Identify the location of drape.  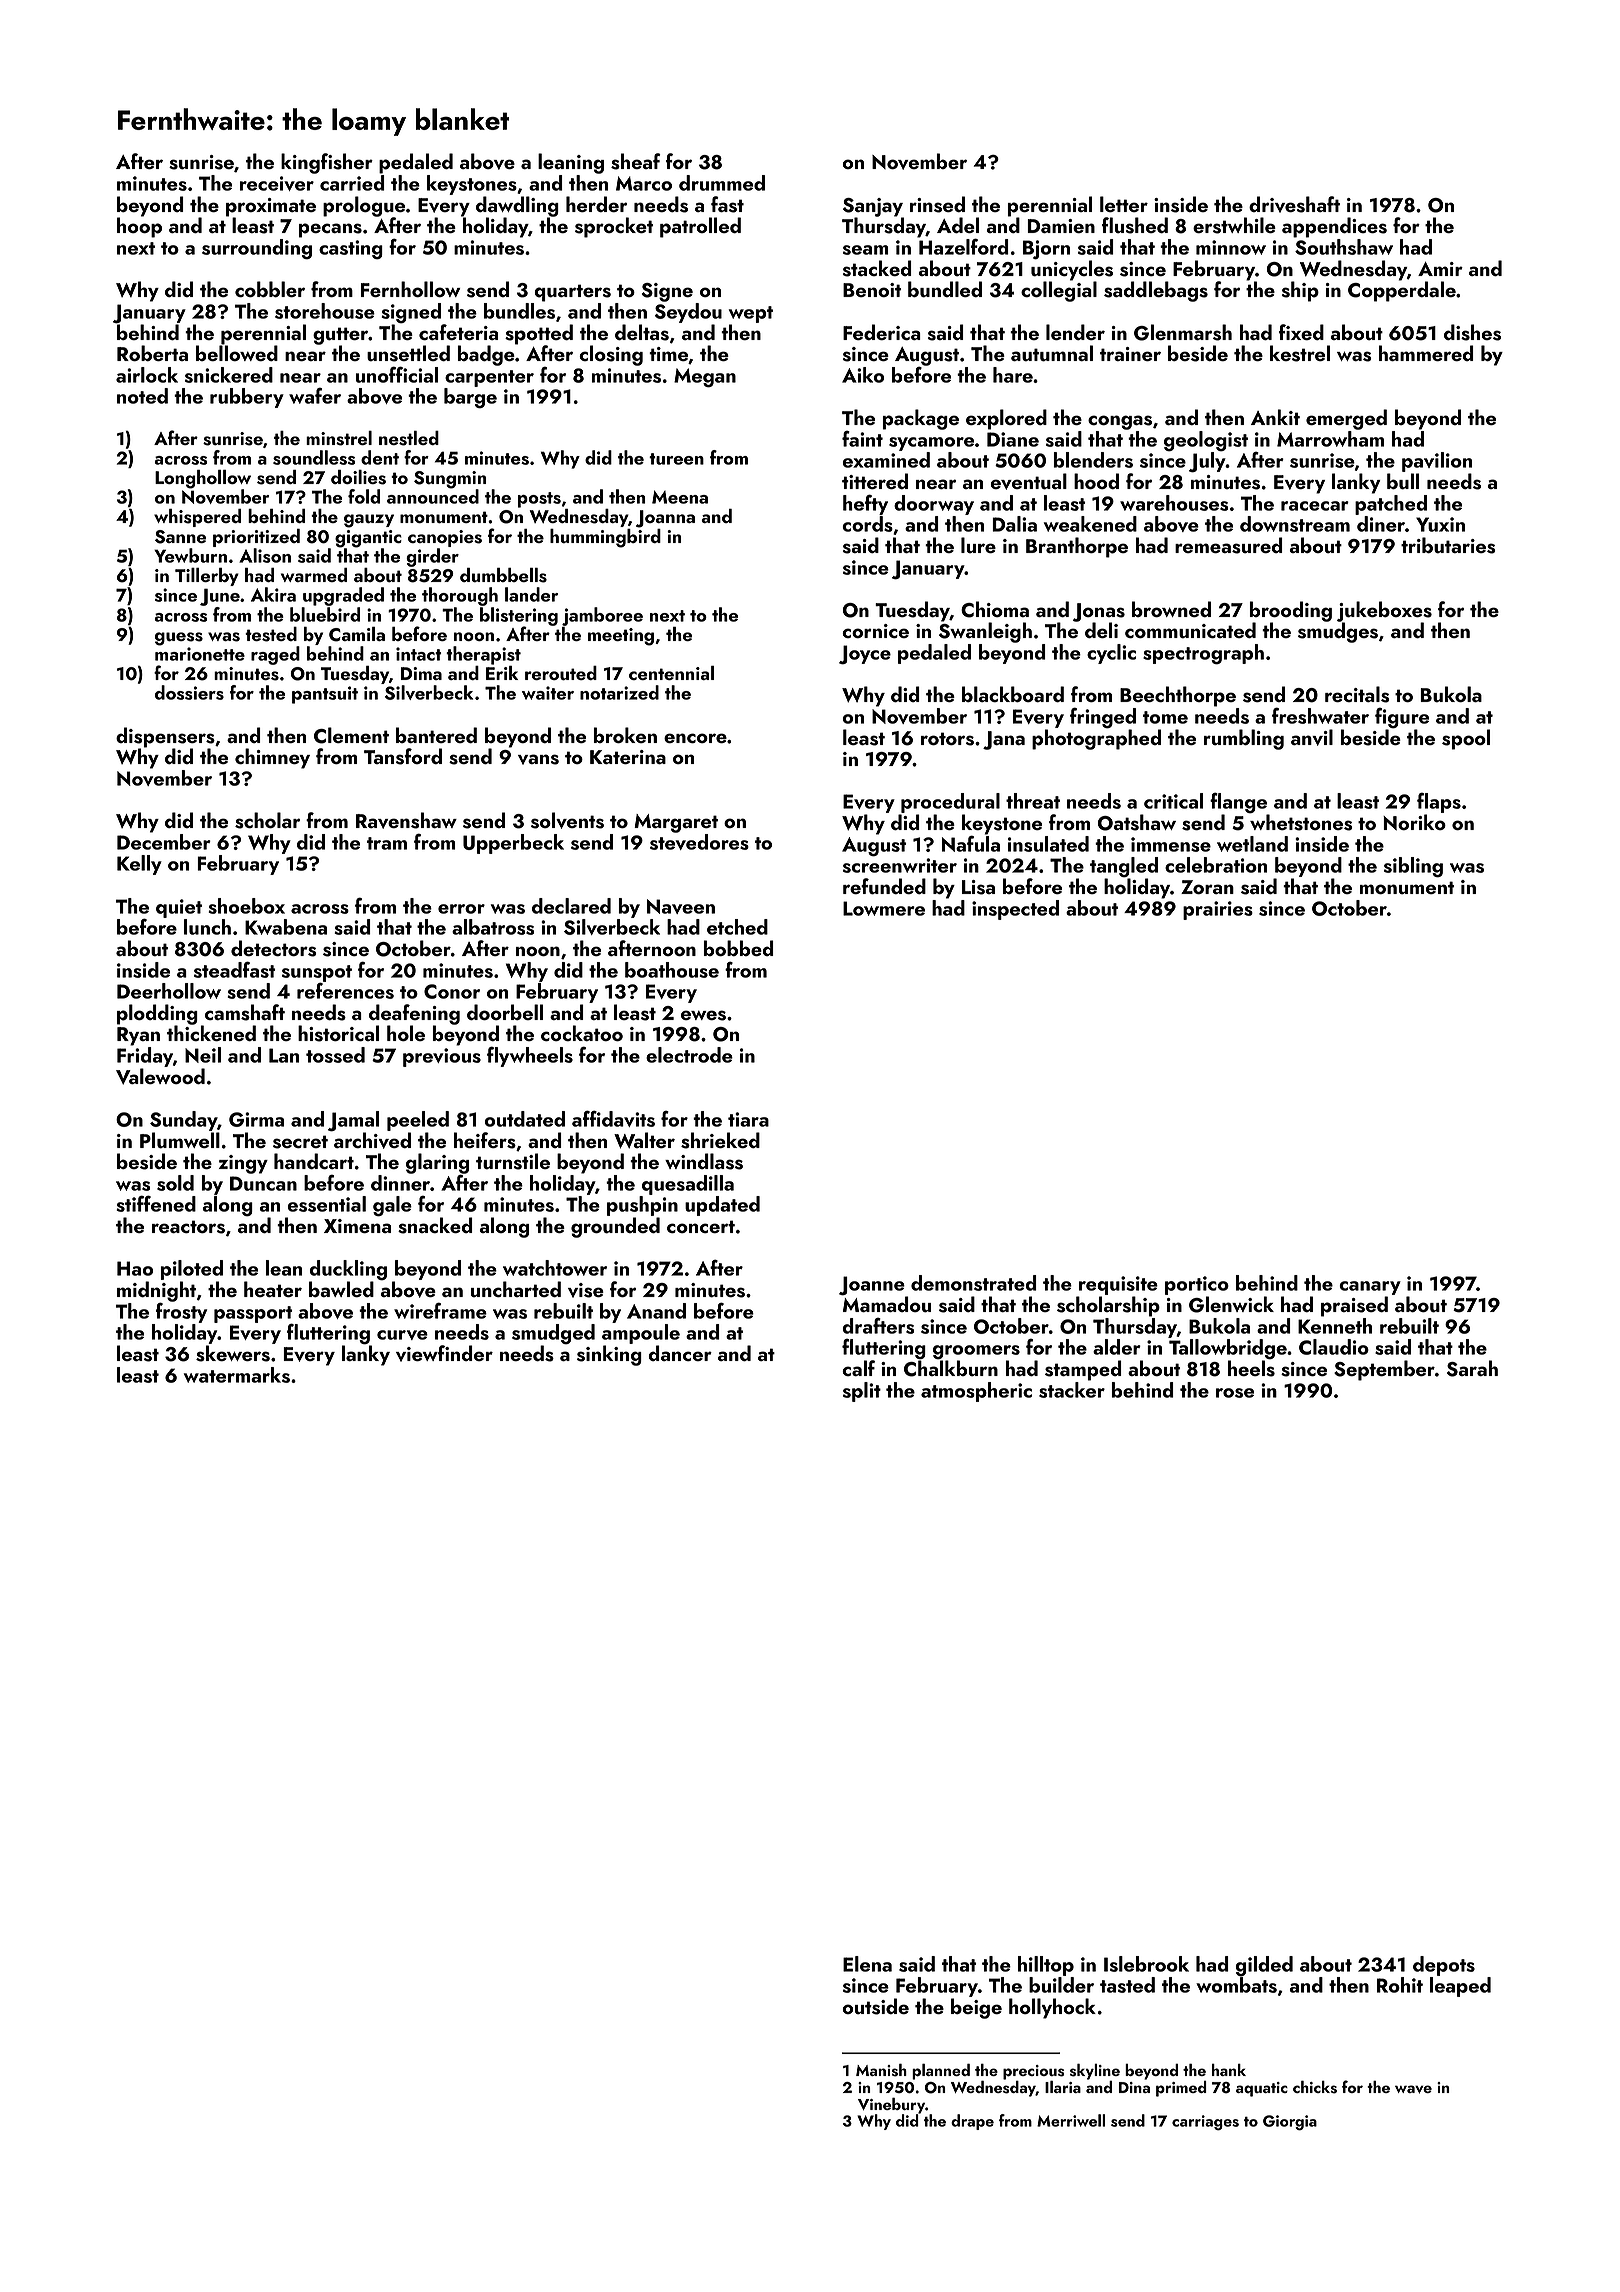
(972, 2122).
